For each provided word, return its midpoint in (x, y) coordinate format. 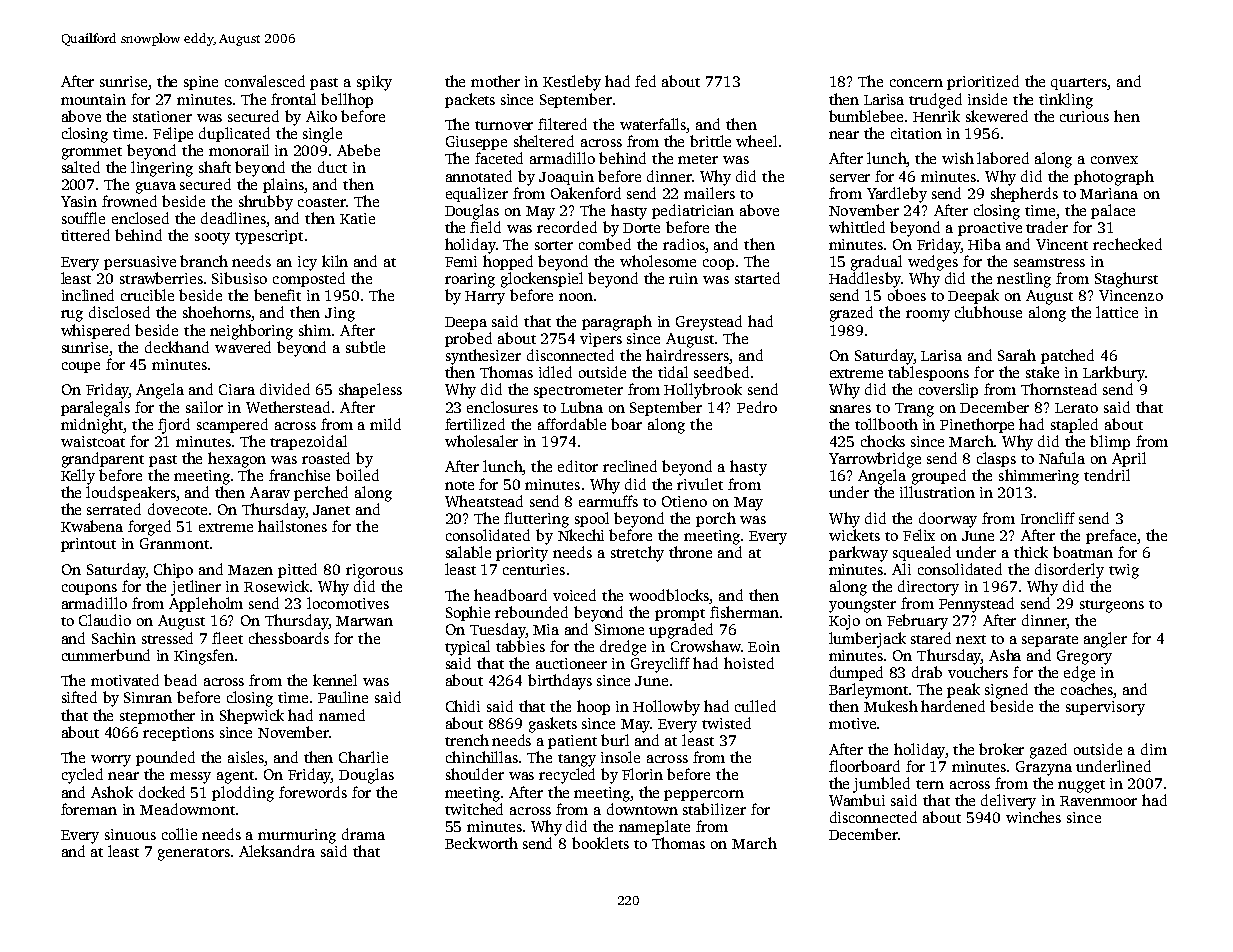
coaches (1087, 690)
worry (111, 761)
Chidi (463, 706)
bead (180, 680)
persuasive (140, 263)
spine (201, 83)
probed (468, 339)
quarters (1079, 84)
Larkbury (1114, 374)
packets (470, 100)
